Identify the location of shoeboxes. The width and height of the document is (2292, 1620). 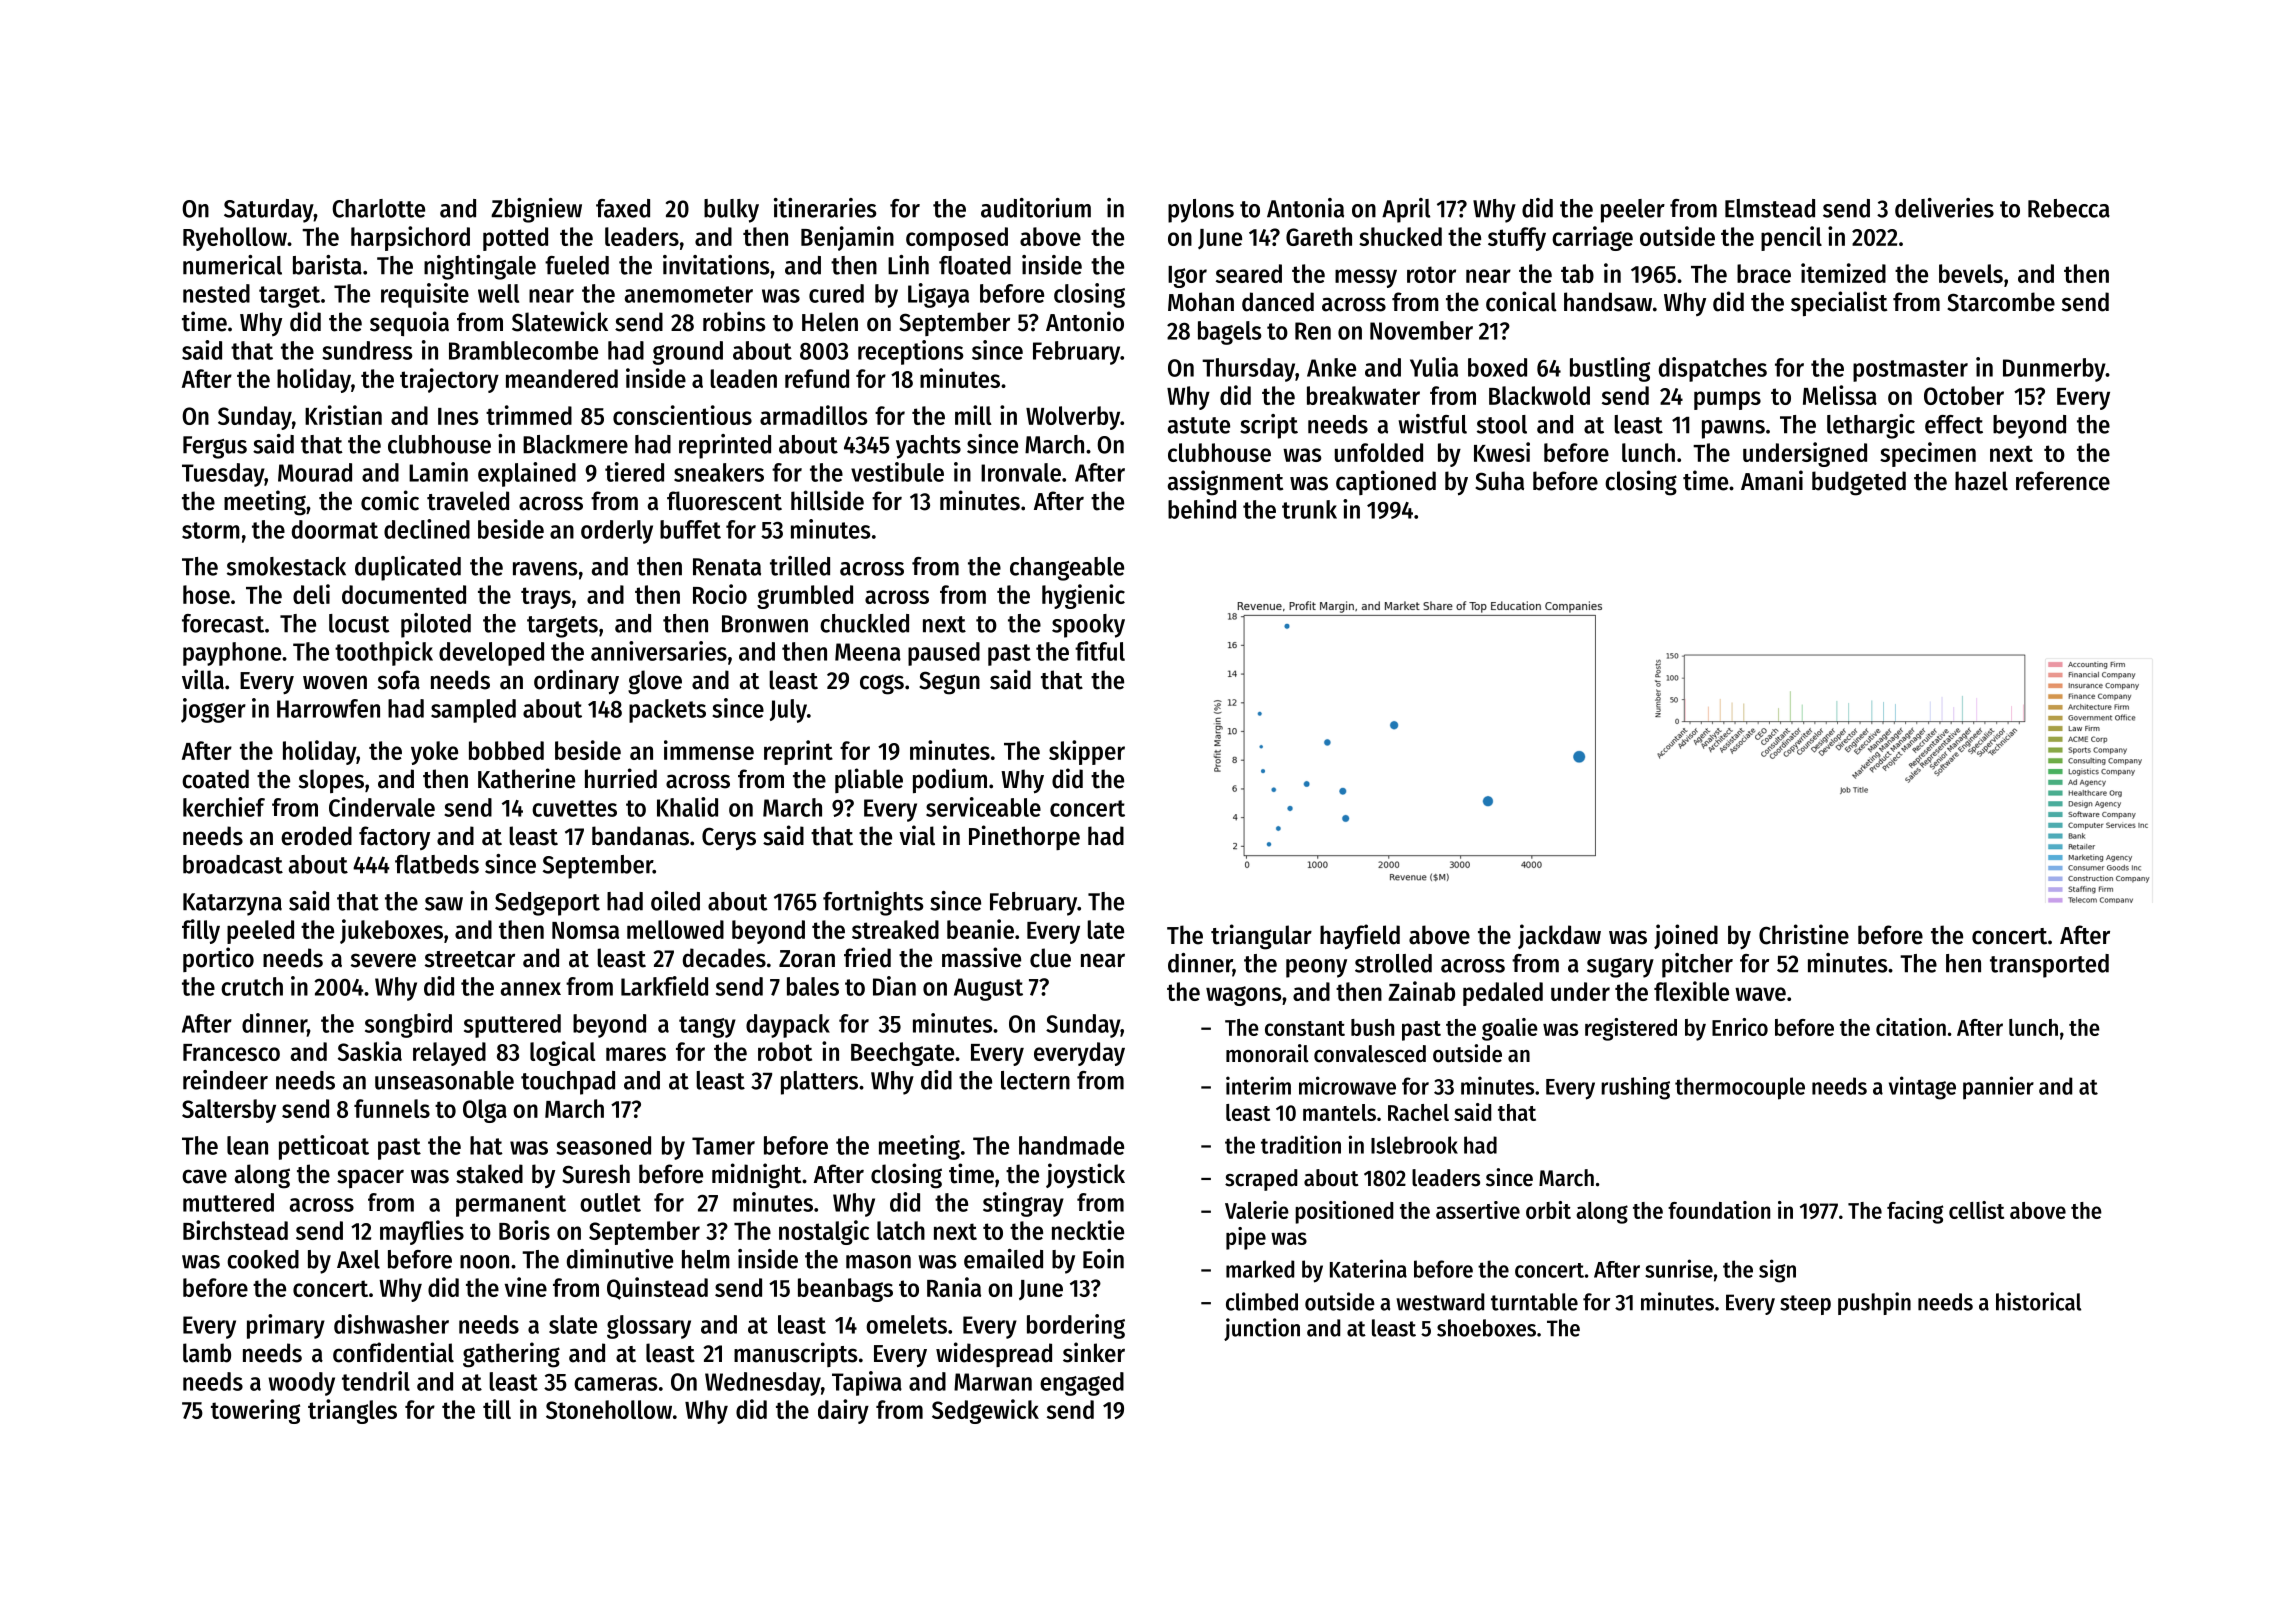
(1486, 1328).
